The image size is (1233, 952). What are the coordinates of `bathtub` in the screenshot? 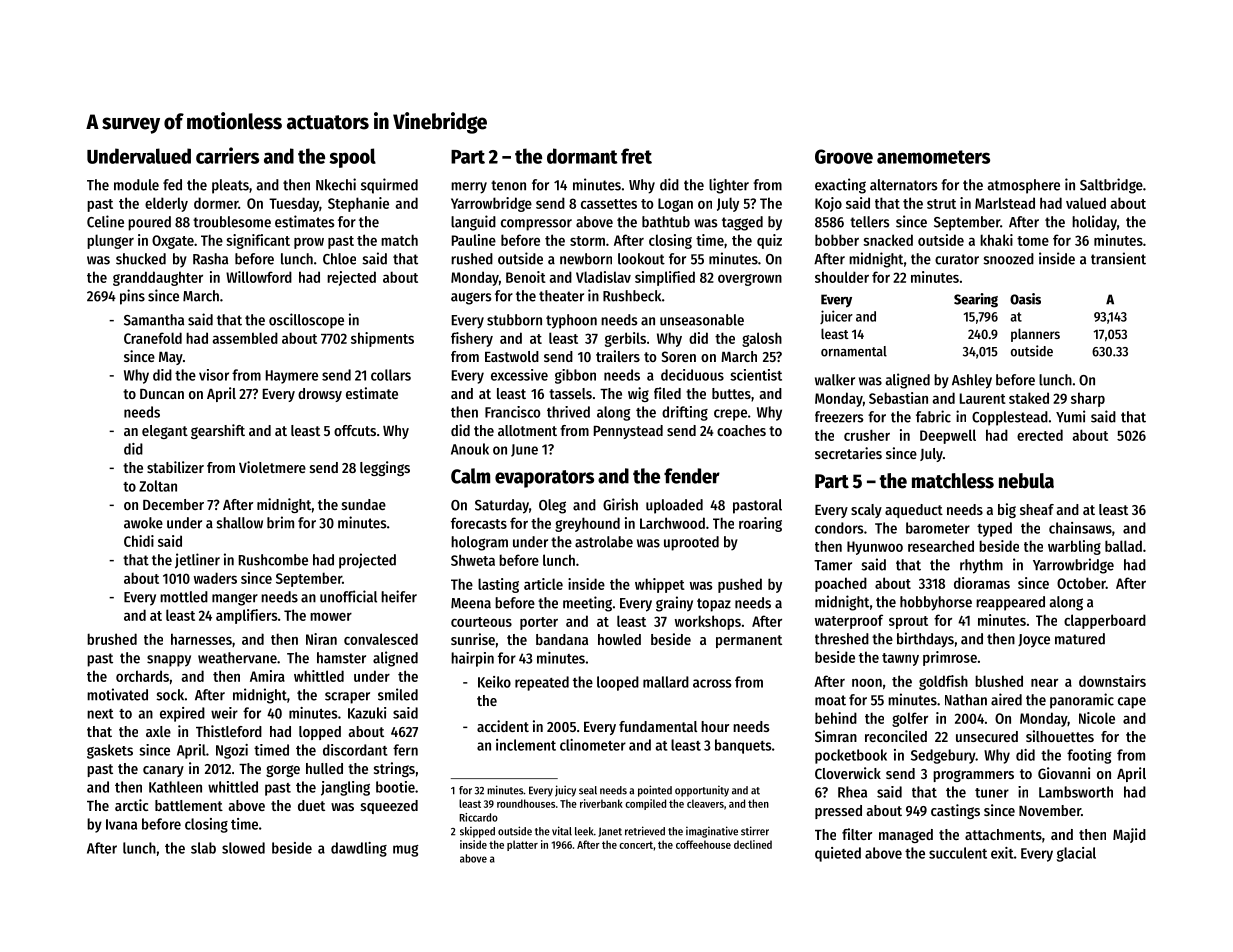 It's located at (666, 222).
